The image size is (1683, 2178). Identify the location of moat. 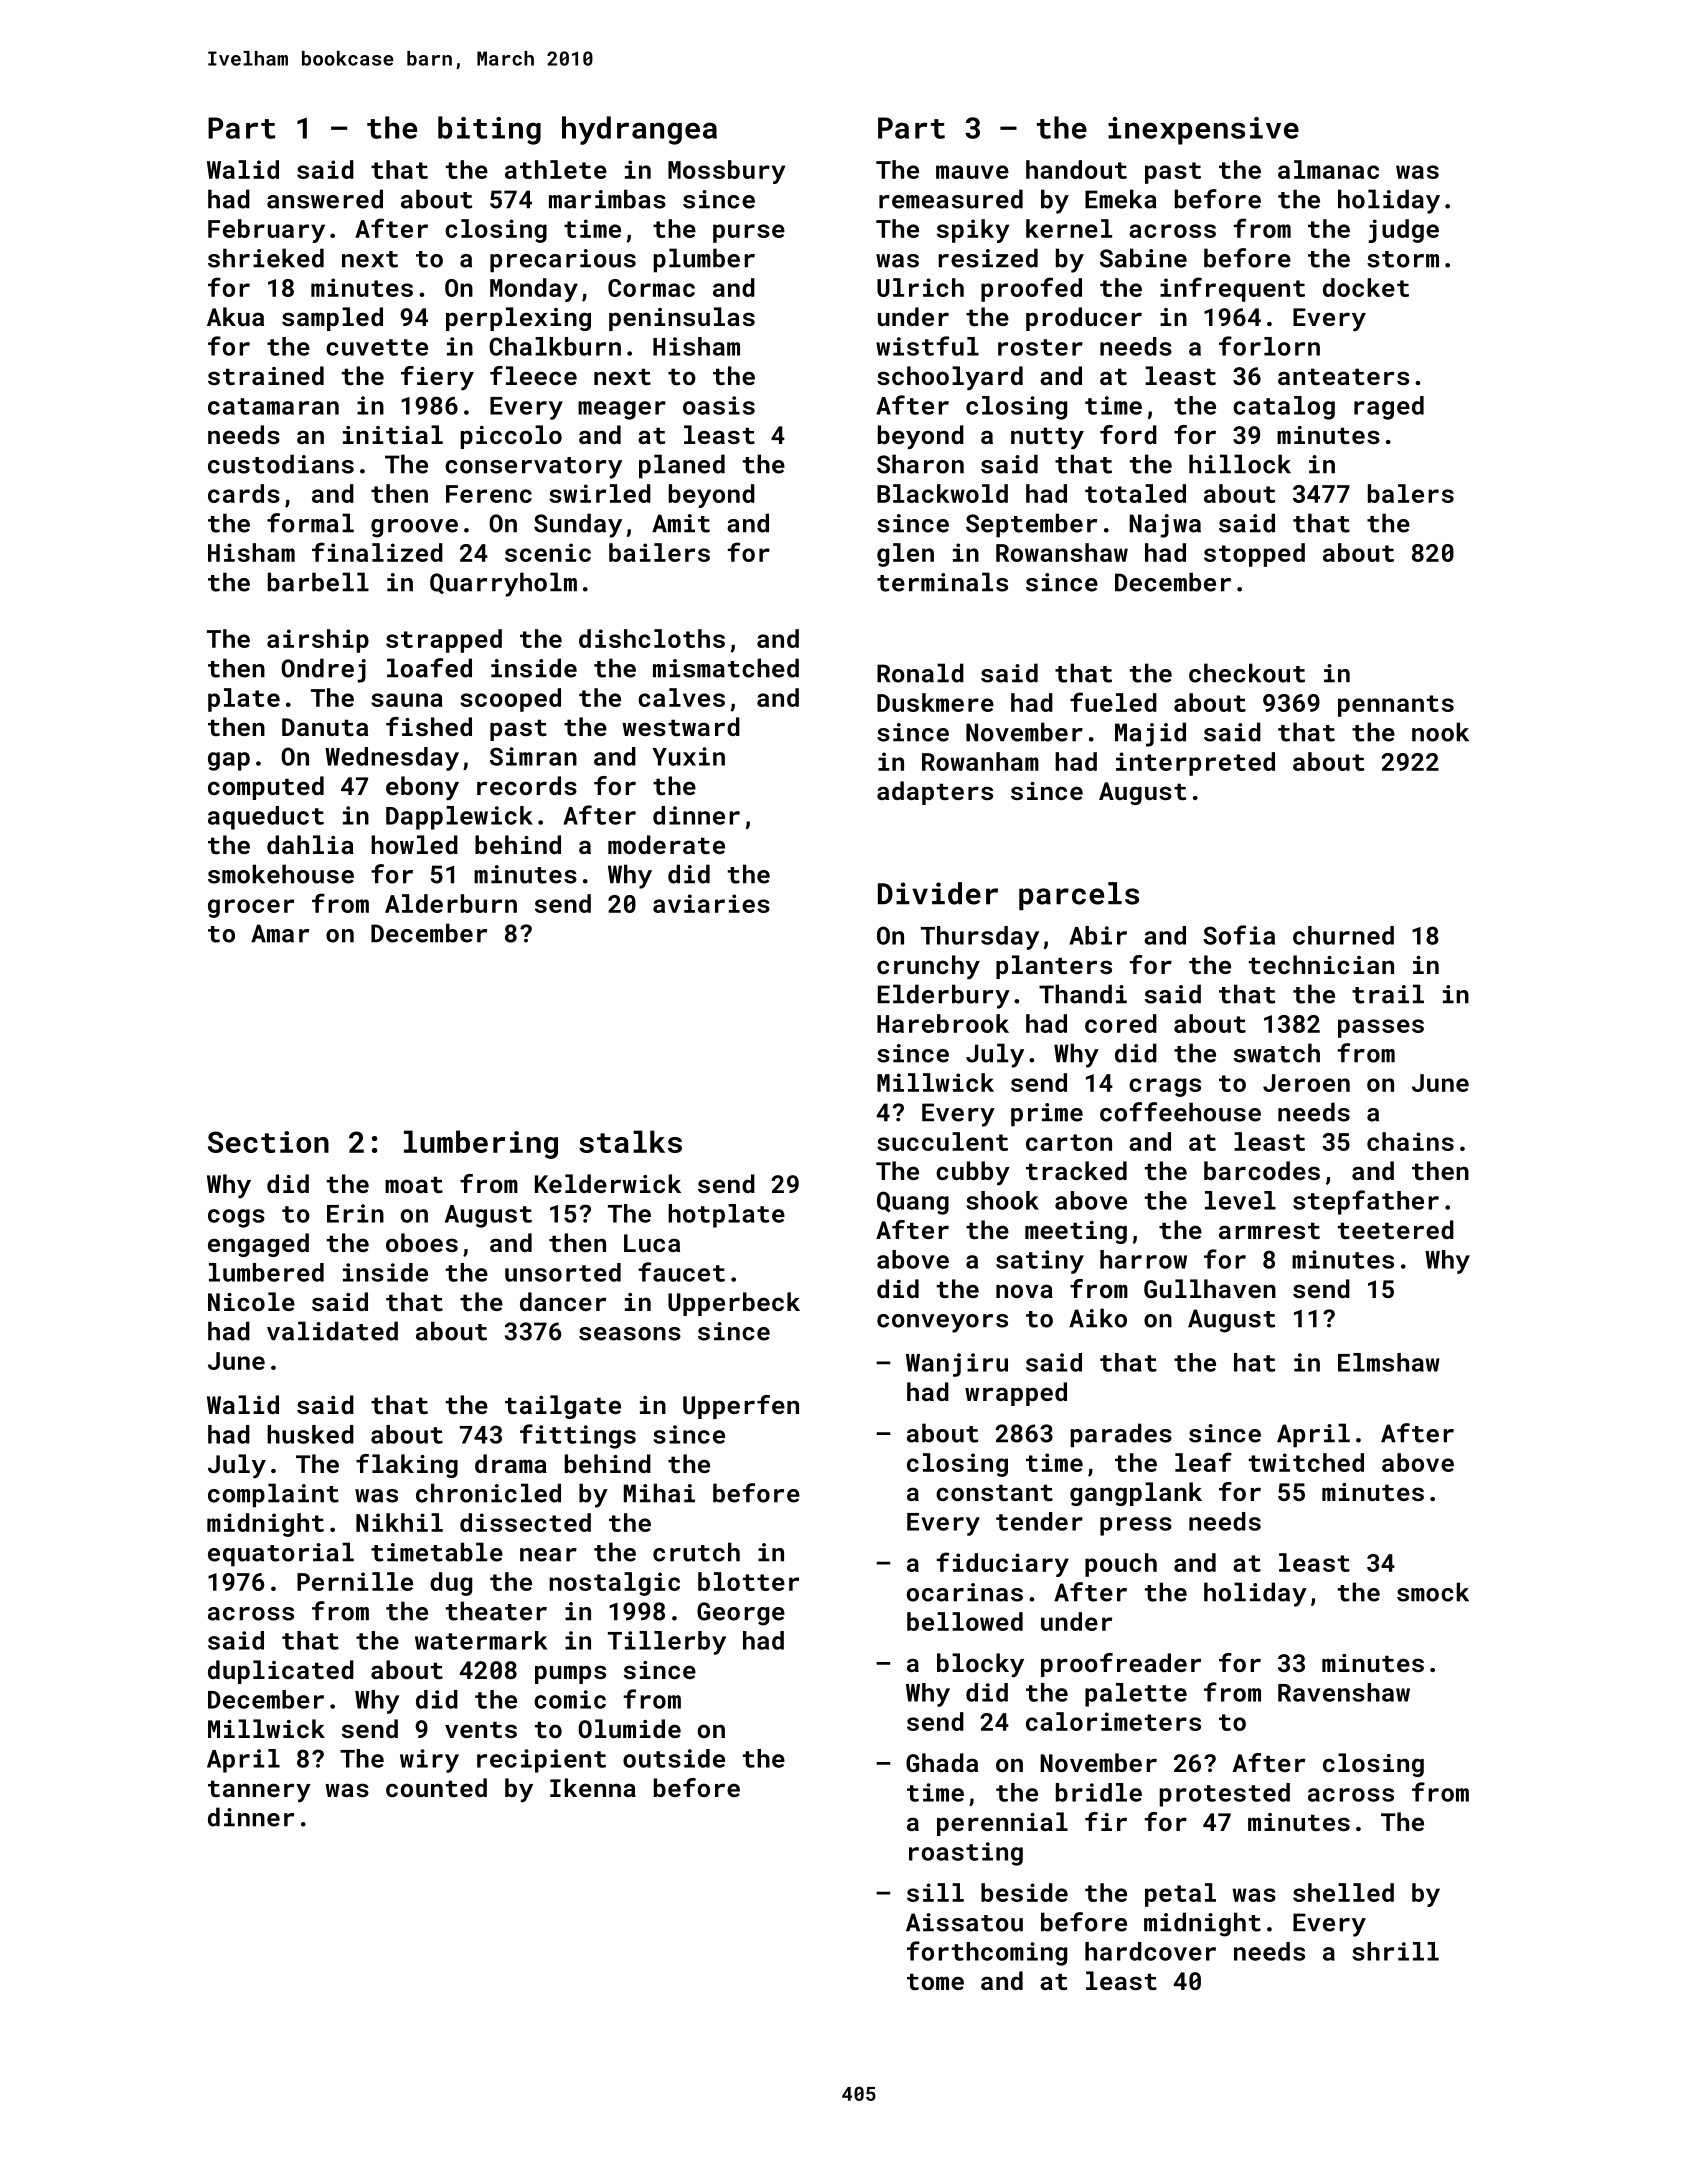
(414, 1184).
